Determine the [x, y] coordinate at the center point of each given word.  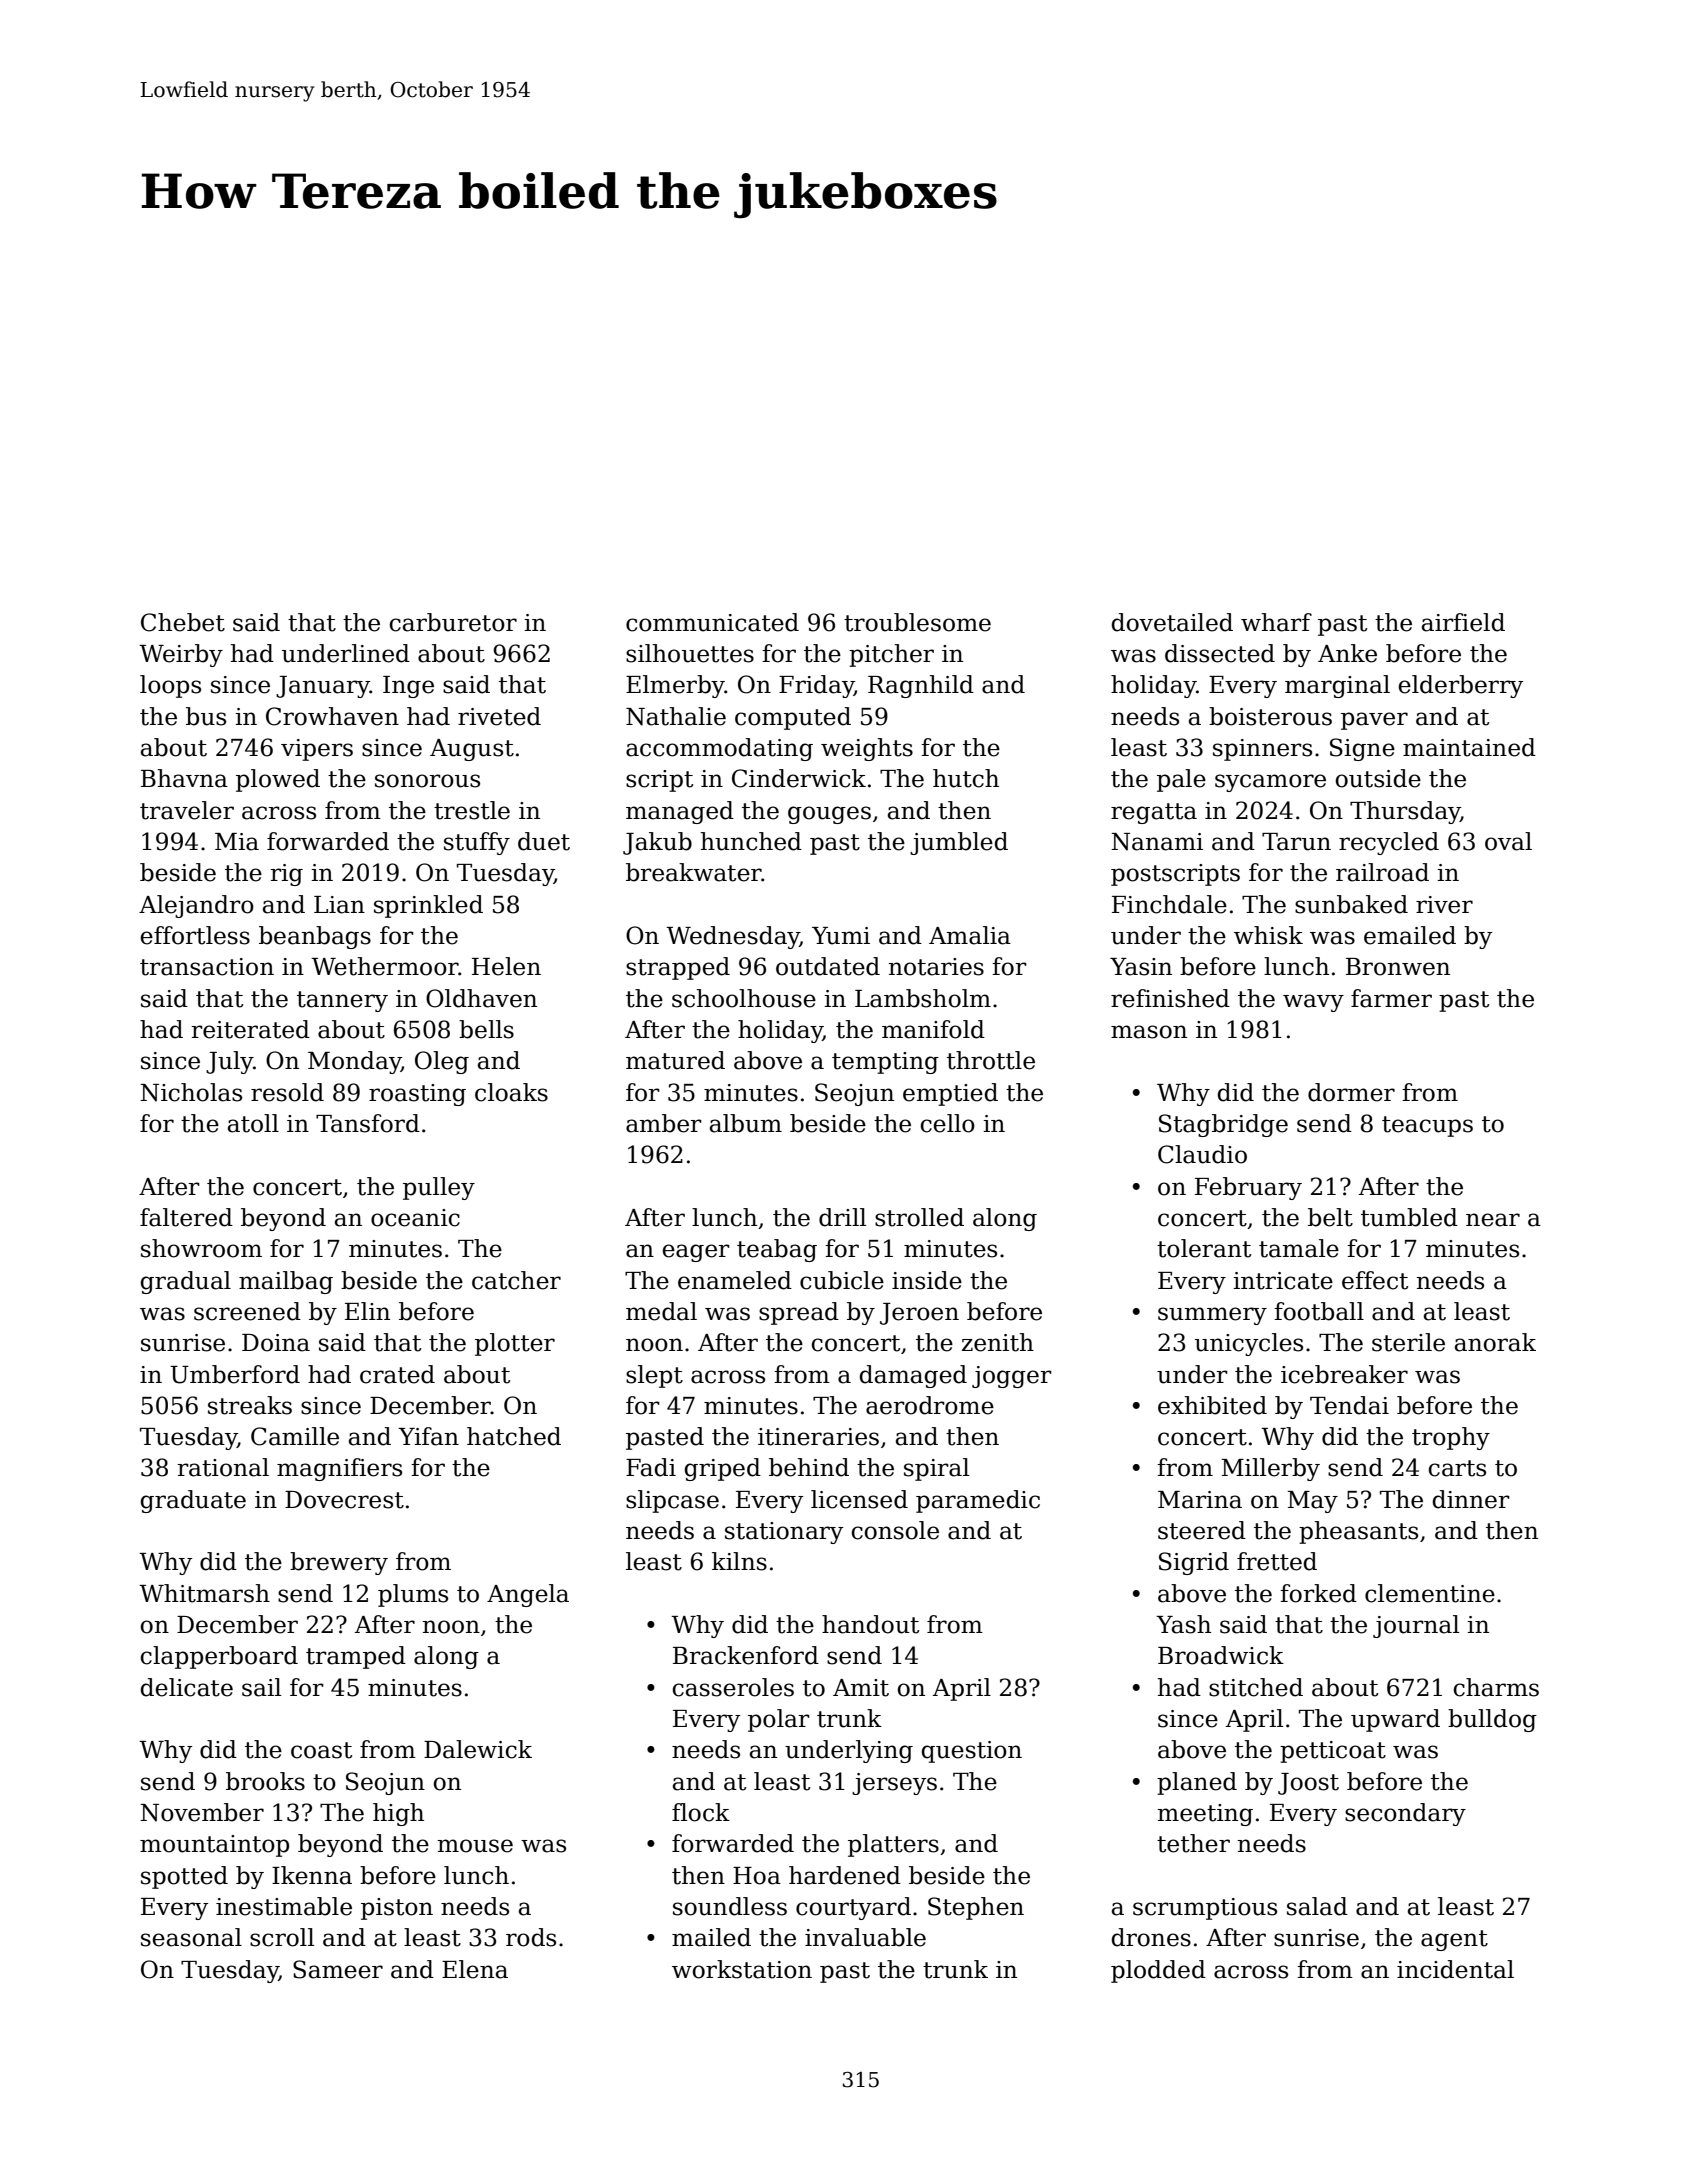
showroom [201, 1248]
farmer [1391, 998]
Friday [816, 686]
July [229, 1062]
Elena [475, 1969]
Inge [408, 687]
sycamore [1270, 783]
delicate [187, 1687]
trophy [1451, 1438]
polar [779, 1720]
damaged [913, 1376]
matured [675, 1060]
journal [1416, 1626]
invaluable [865, 1937]
